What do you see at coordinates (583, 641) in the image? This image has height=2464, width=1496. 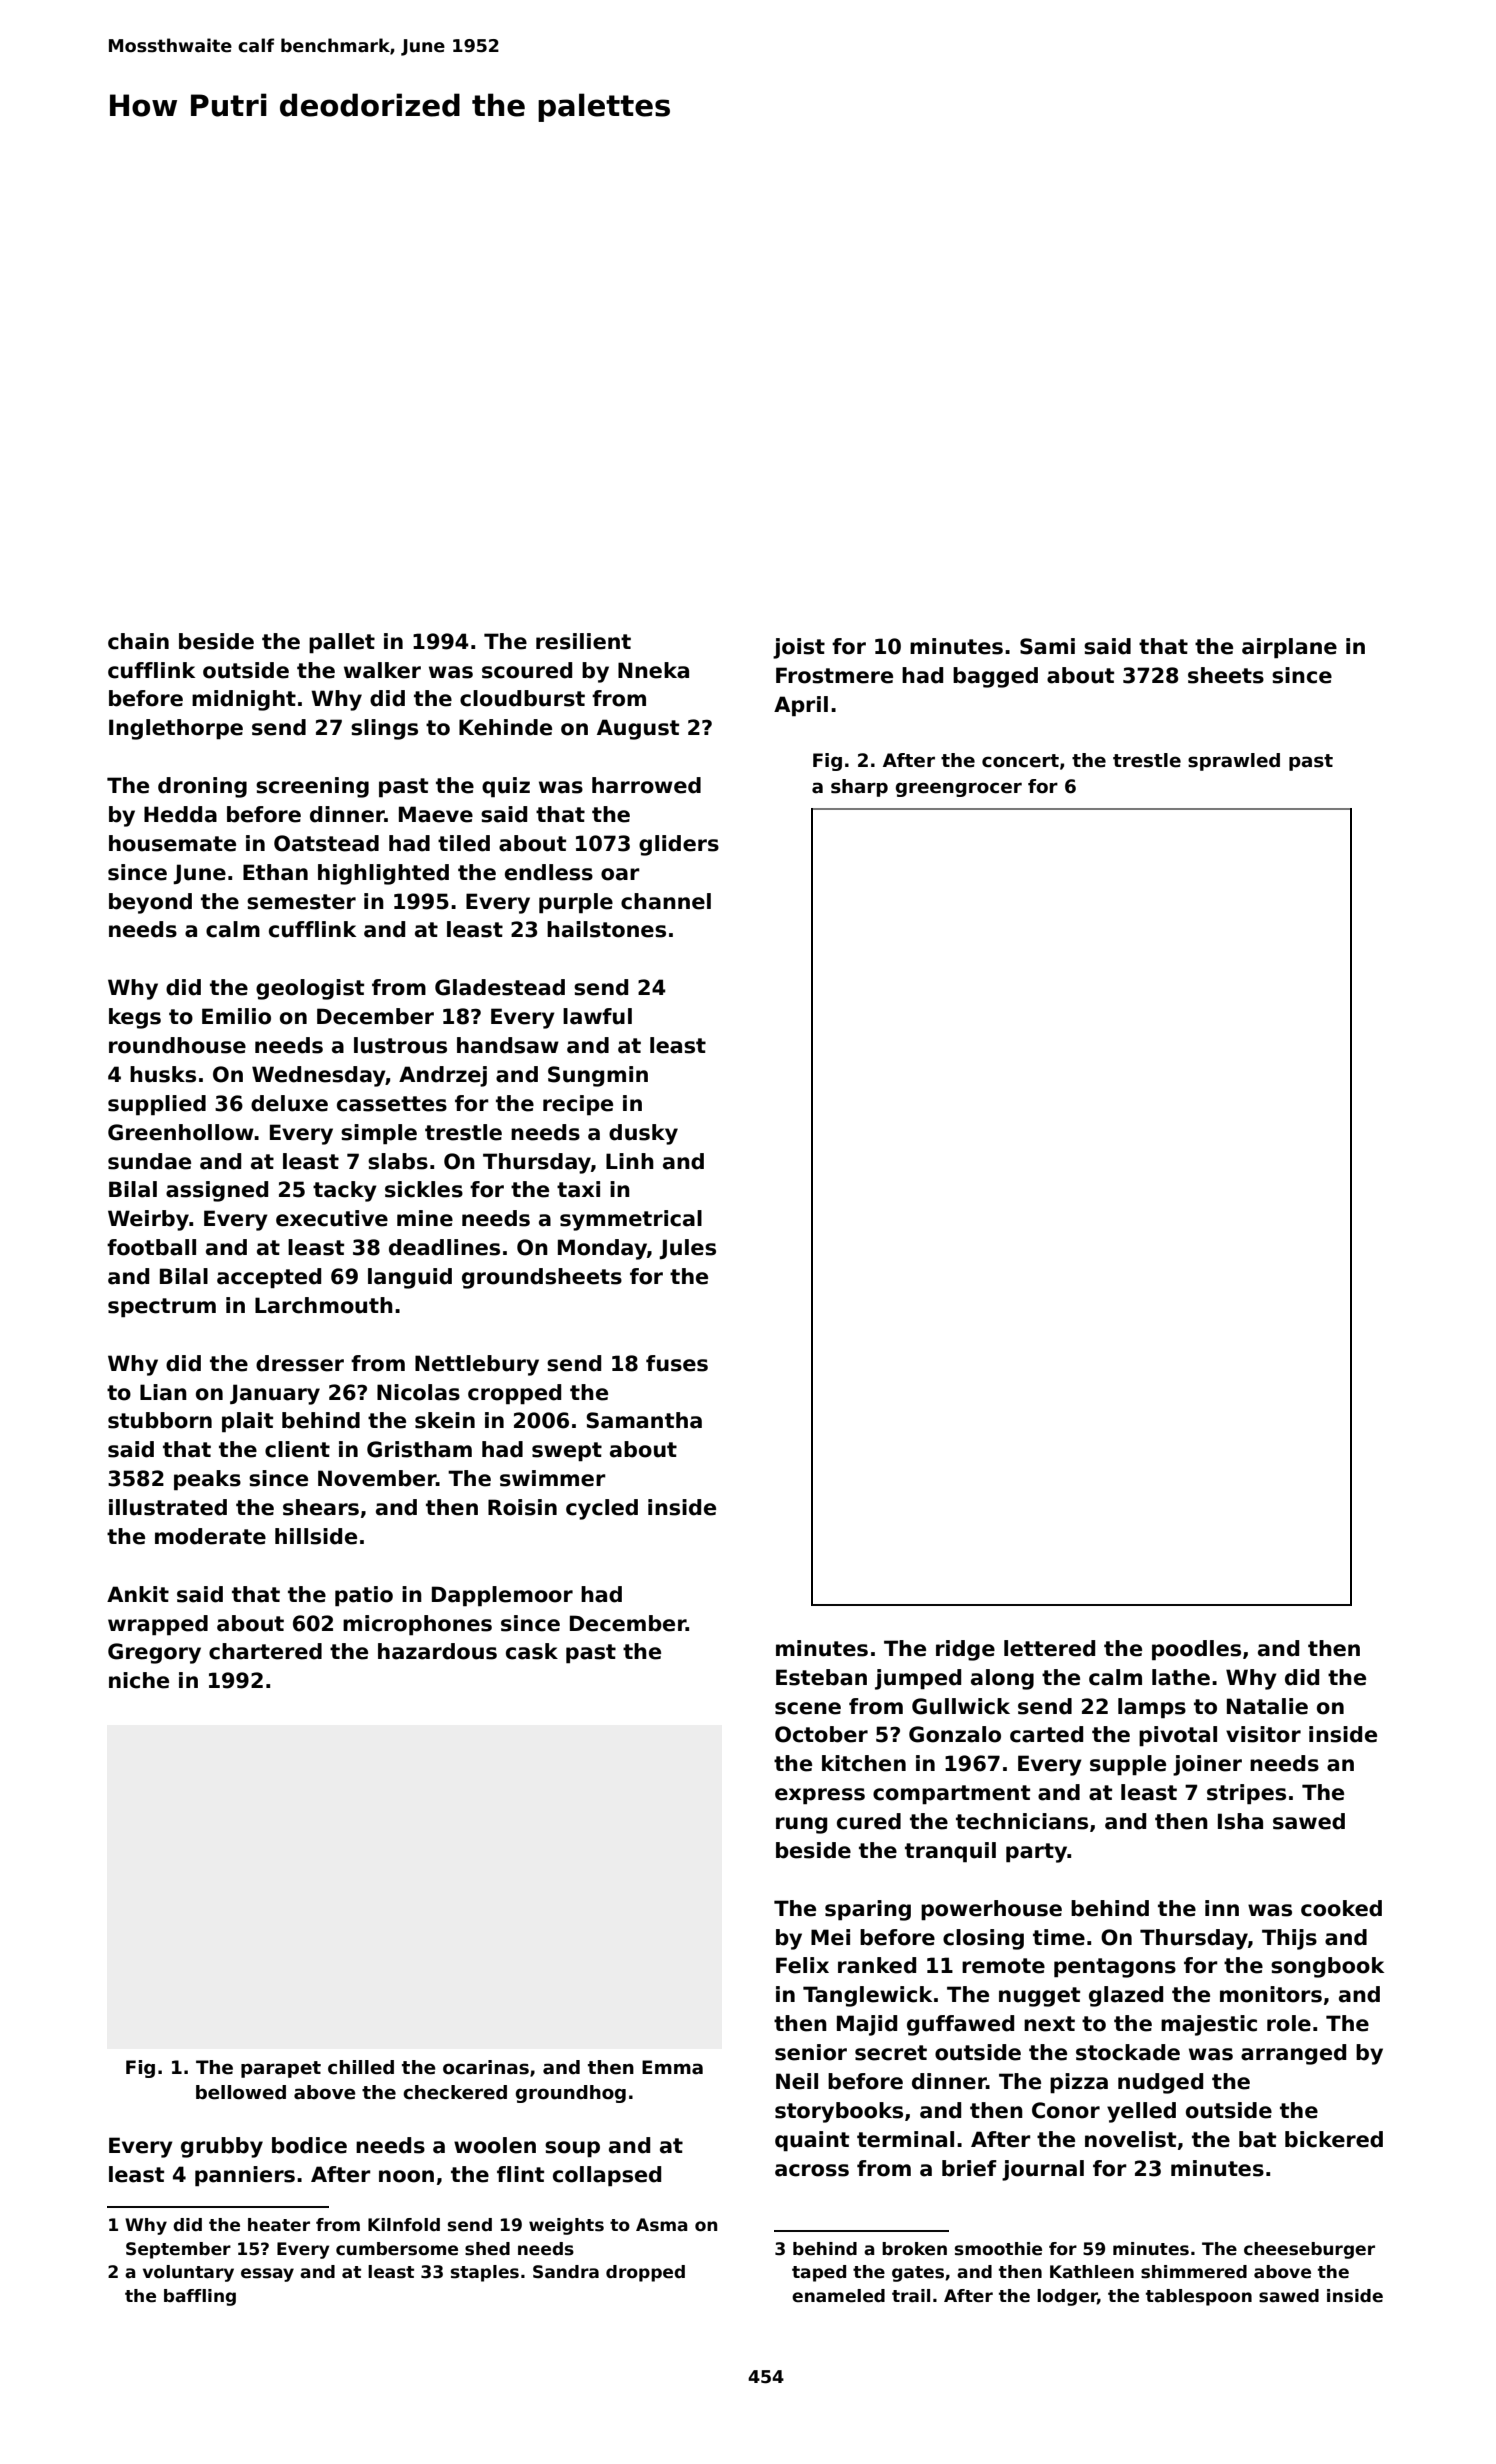 I see `resilient` at bounding box center [583, 641].
